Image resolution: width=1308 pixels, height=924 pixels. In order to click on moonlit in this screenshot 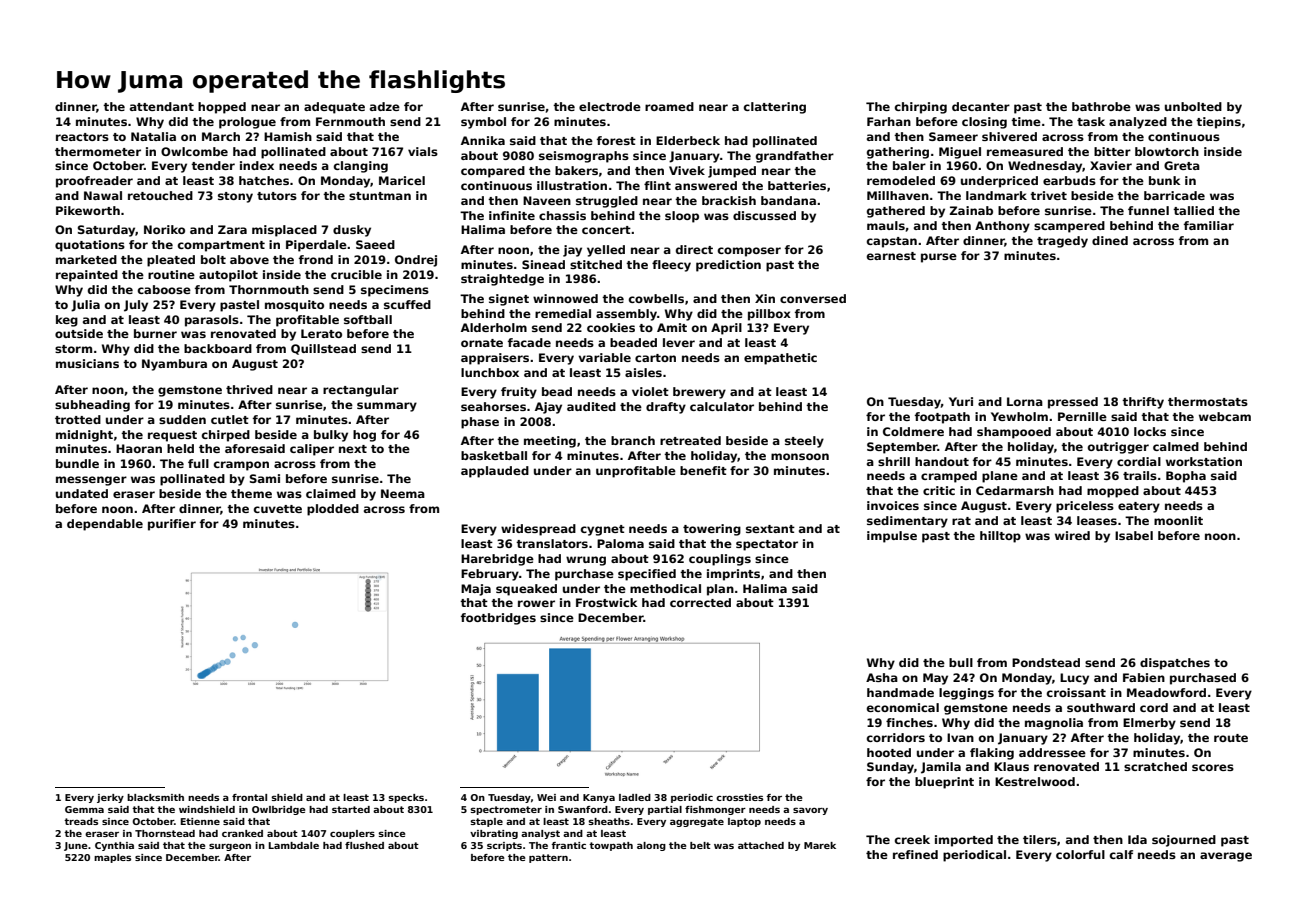, I will do `click(1178, 520)`.
